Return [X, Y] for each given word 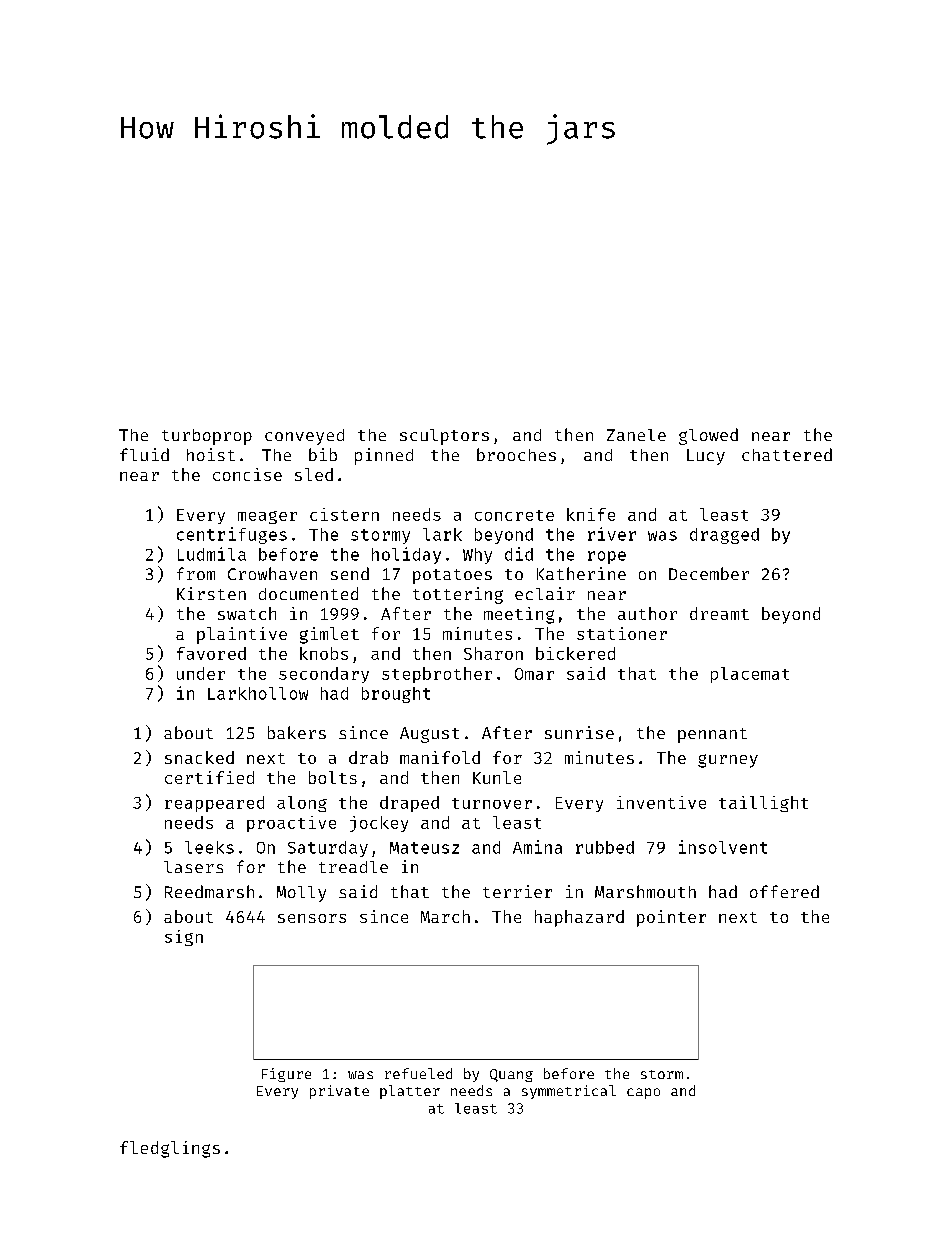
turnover [492, 803]
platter [410, 1092]
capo [643, 1093]
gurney [728, 761]
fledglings [170, 1149]
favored [211, 653]
